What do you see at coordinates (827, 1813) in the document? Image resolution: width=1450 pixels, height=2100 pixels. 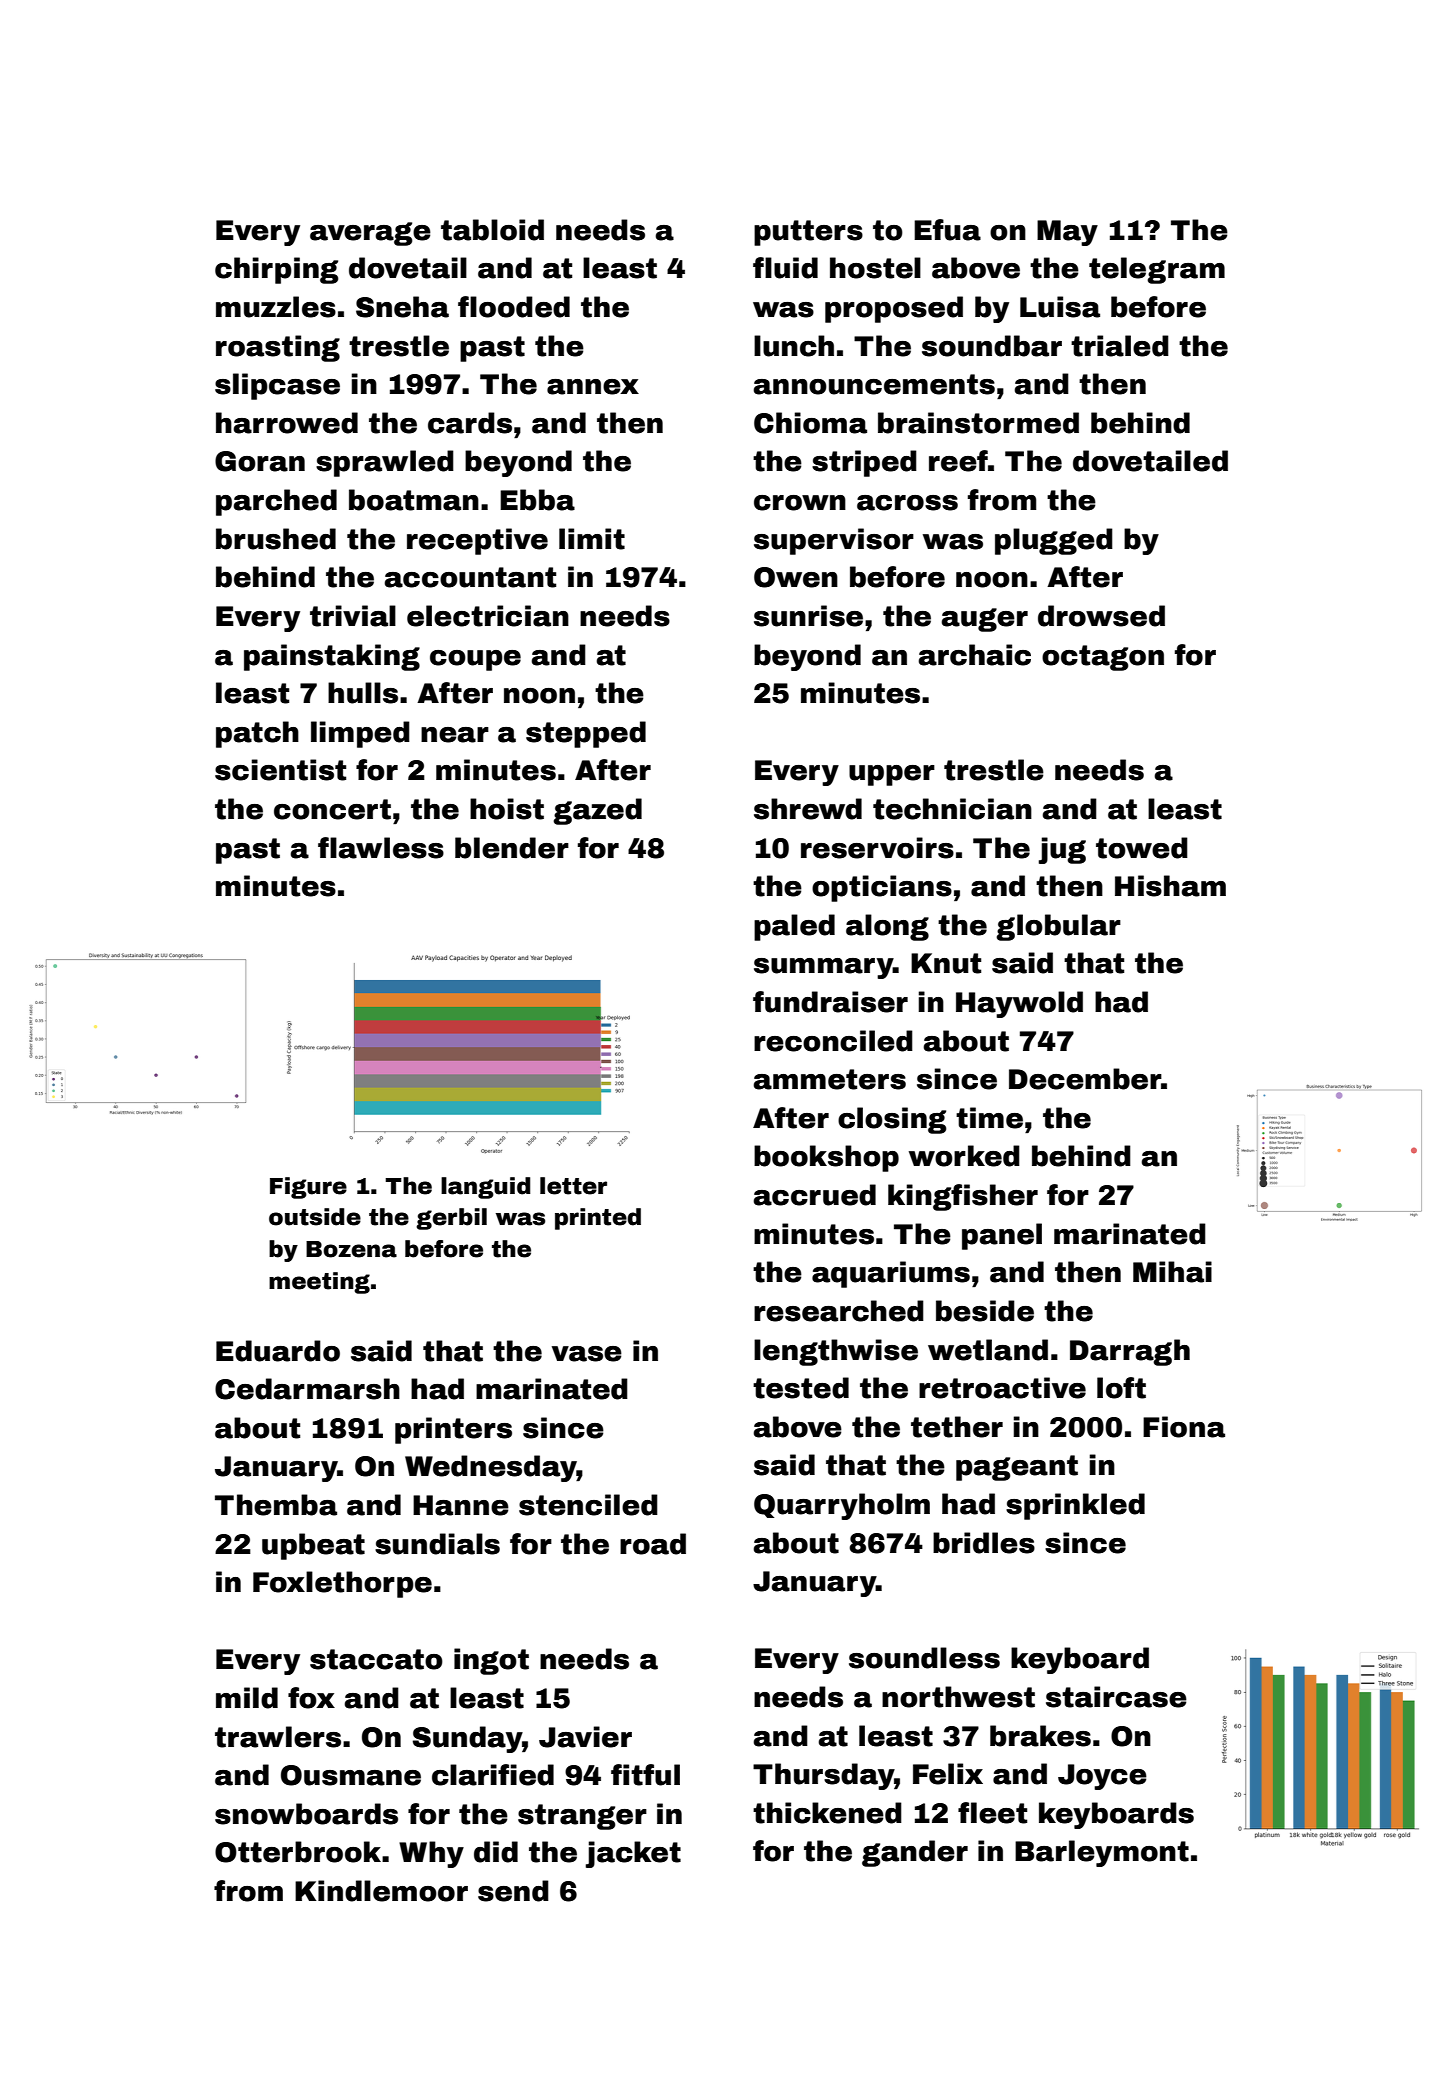 I see `thickened` at bounding box center [827, 1813].
